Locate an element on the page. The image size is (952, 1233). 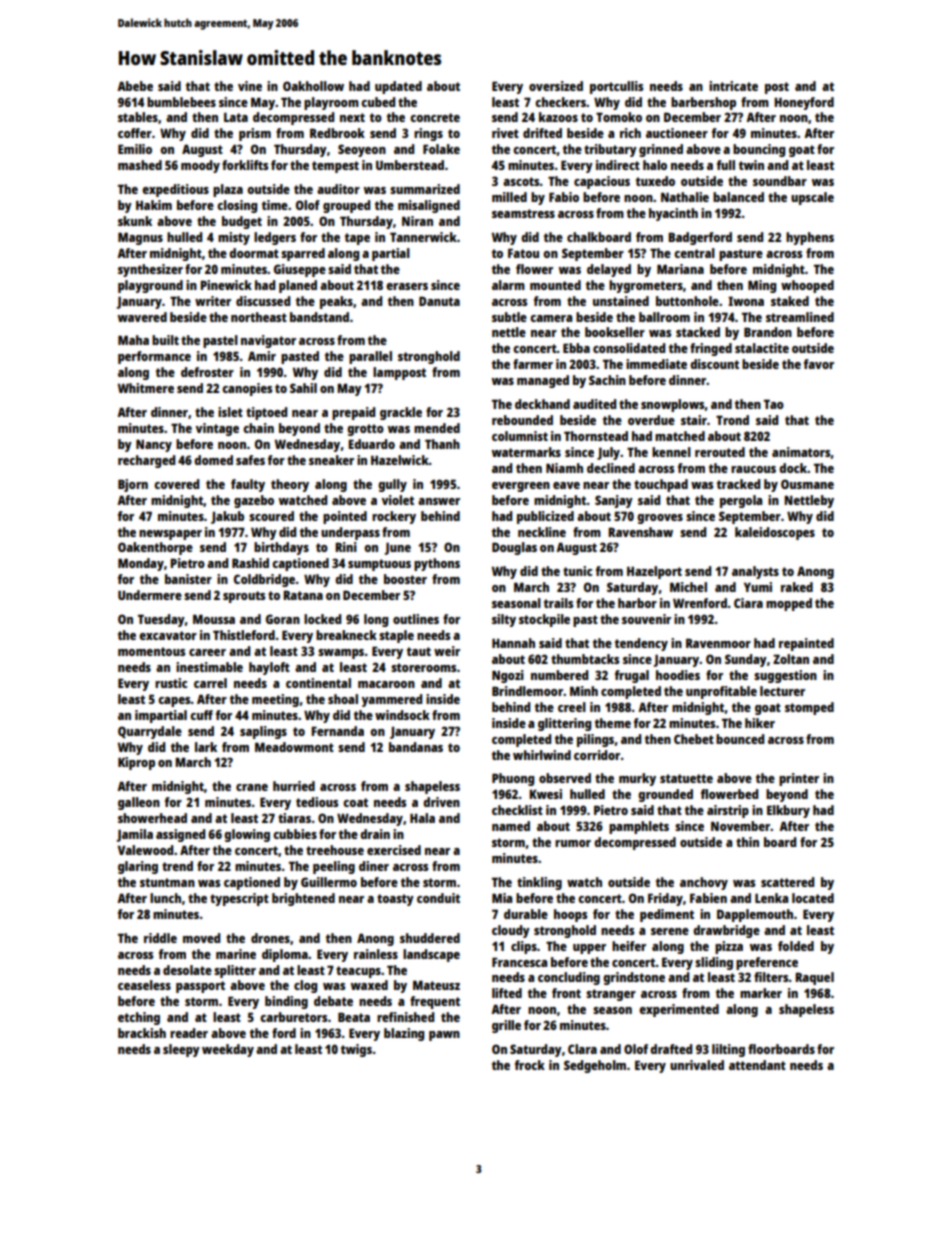
printer is located at coordinates (799, 779).
